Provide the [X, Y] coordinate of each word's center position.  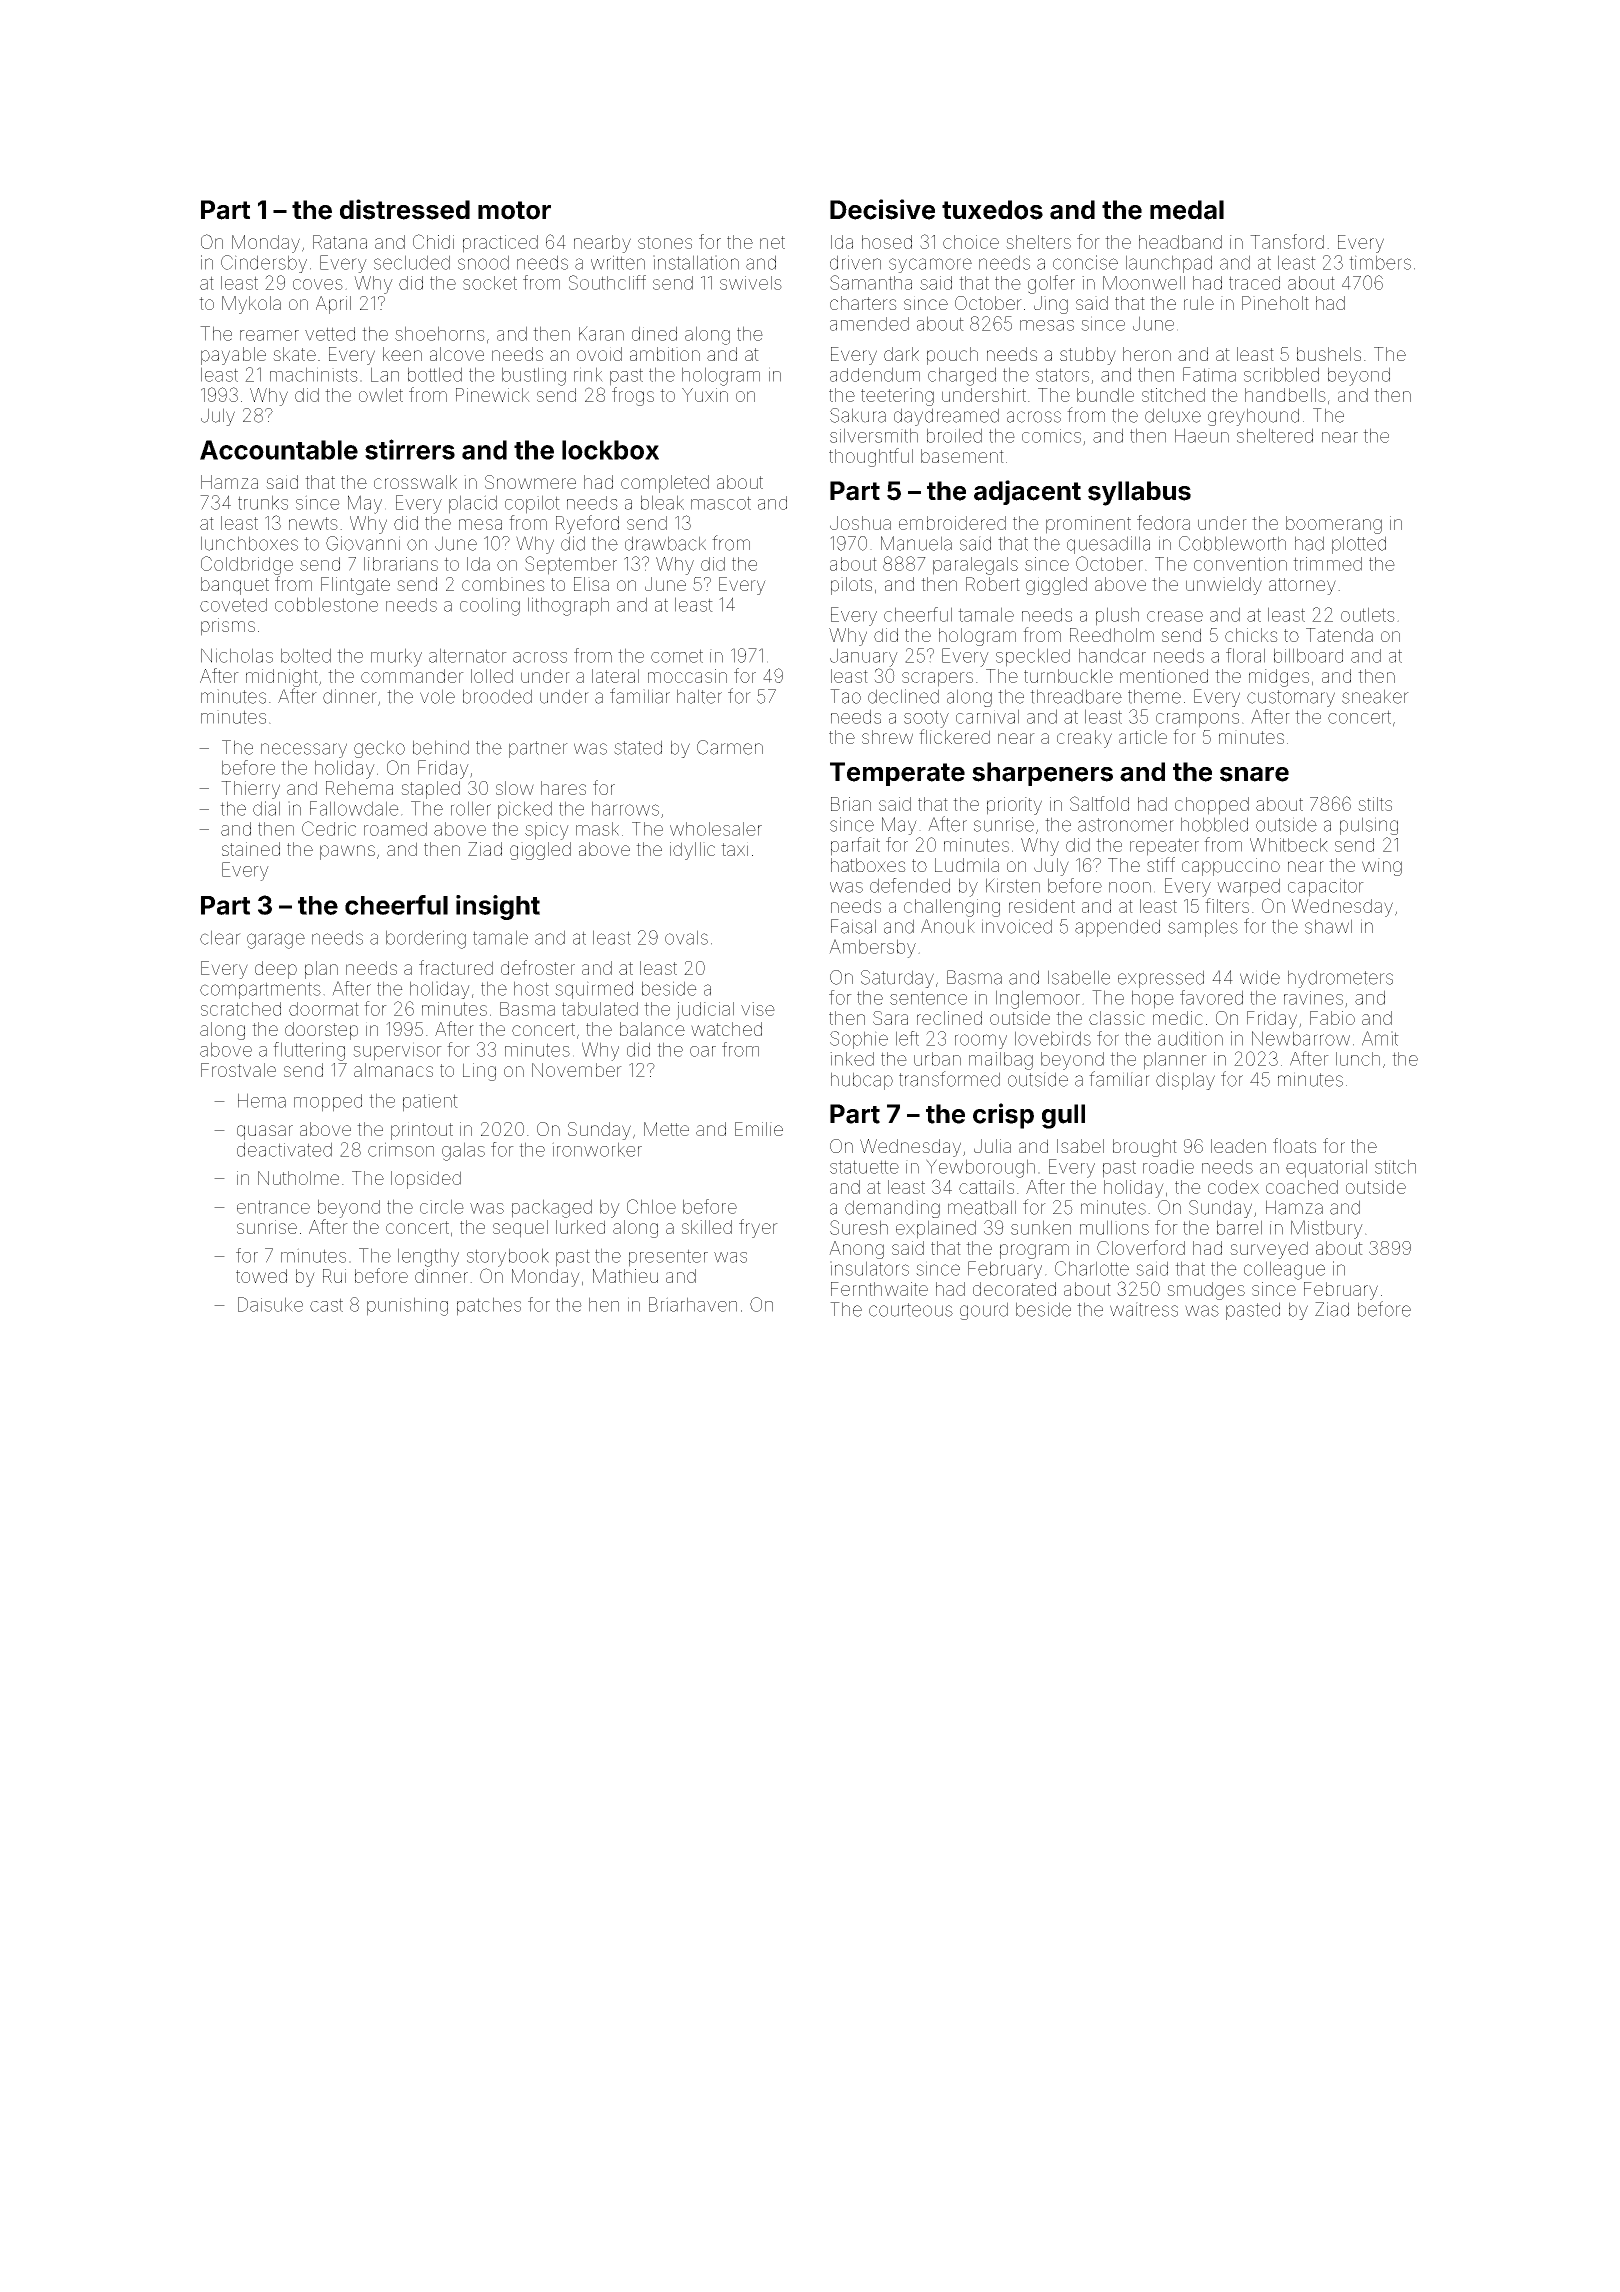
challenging [952, 908]
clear [220, 937]
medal [1187, 210]
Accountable [279, 450]
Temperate [897, 774]
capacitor [1326, 887]
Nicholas [237, 655]
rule [1199, 303]
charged [962, 376]
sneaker [1375, 696]
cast [326, 1305]
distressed [405, 209]
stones [665, 242]
